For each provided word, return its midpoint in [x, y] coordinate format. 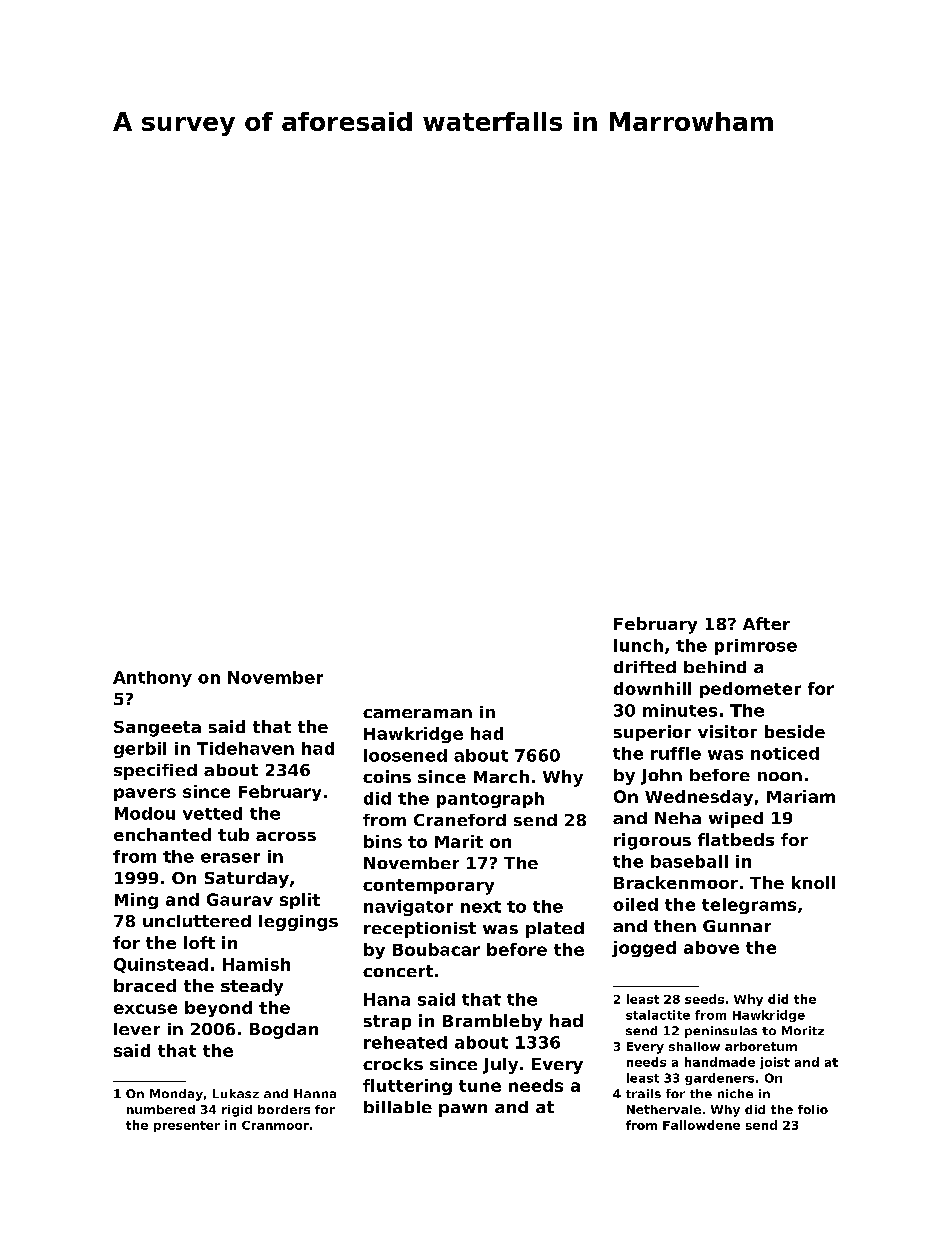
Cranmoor [275, 1125]
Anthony [152, 679]
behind [715, 667]
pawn [463, 1110]
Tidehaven [245, 748]
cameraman [417, 713]
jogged [644, 949]
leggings [298, 923]
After [766, 623]
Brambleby [492, 1022]
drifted [645, 667]
